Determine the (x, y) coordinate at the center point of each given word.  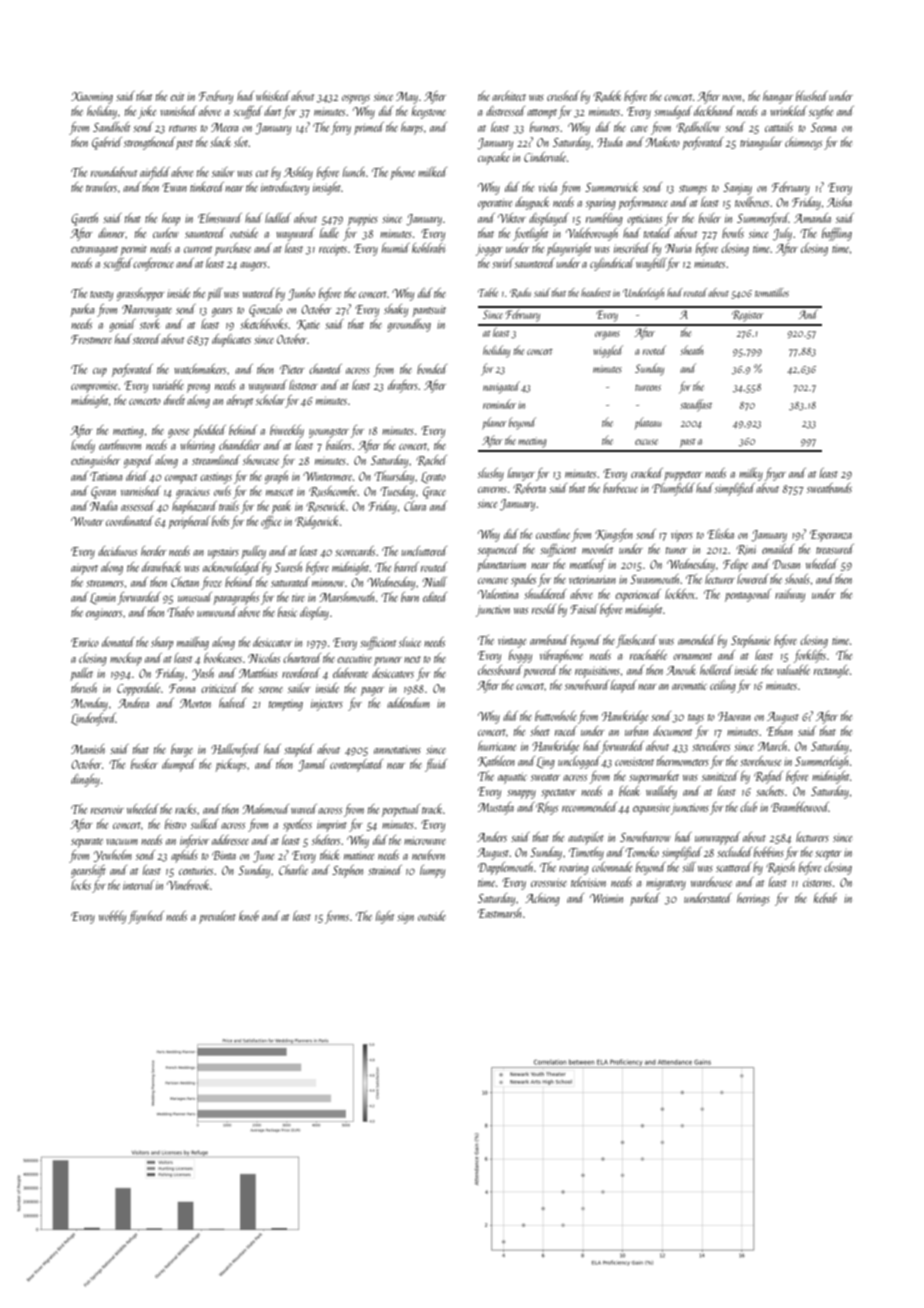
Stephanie (750, 641)
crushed (563, 96)
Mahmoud (265, 809)
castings (216, 478)
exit (177, 96)
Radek (607, 96)
